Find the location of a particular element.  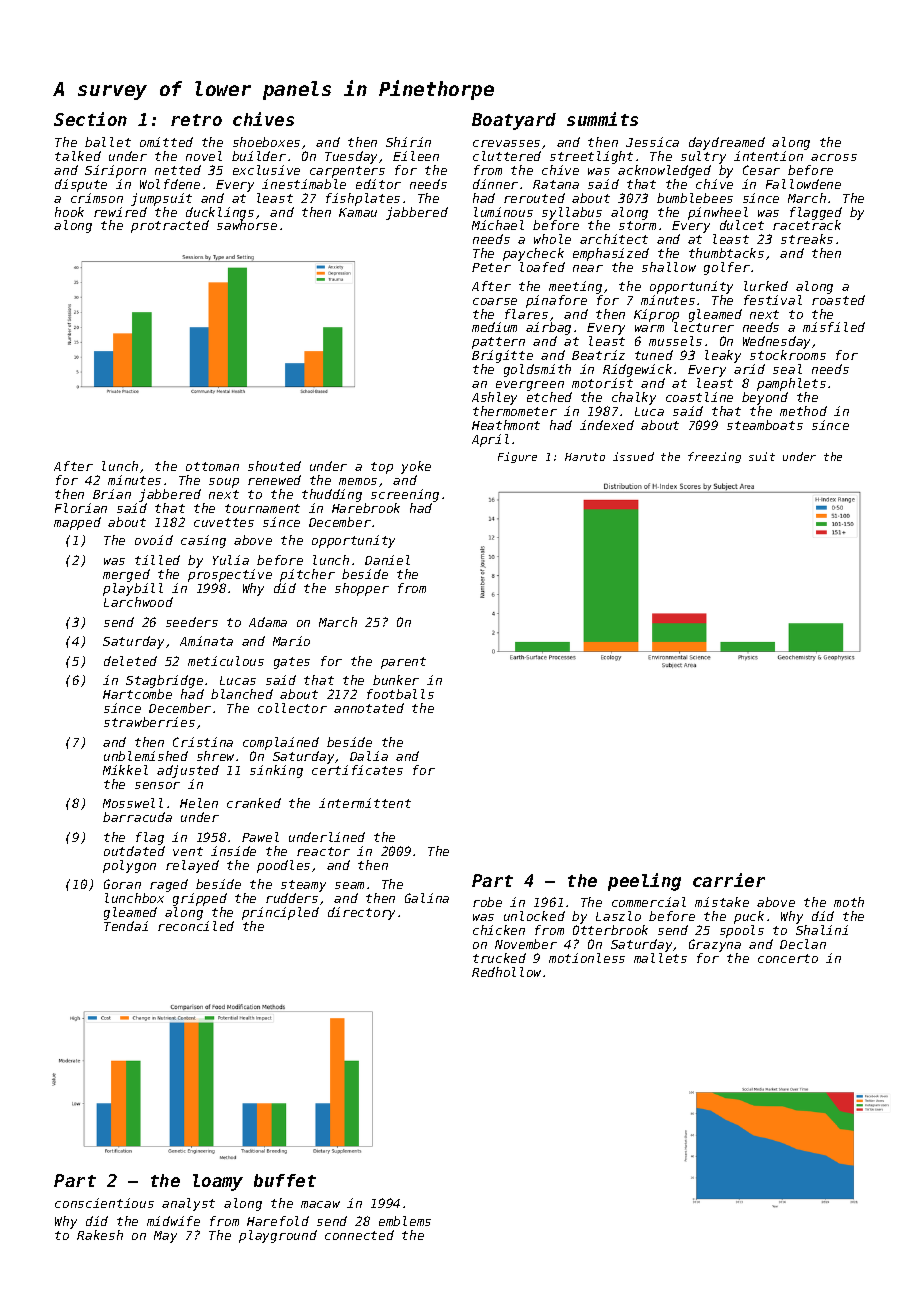

strawberries is located at coordinates (149, 722).
